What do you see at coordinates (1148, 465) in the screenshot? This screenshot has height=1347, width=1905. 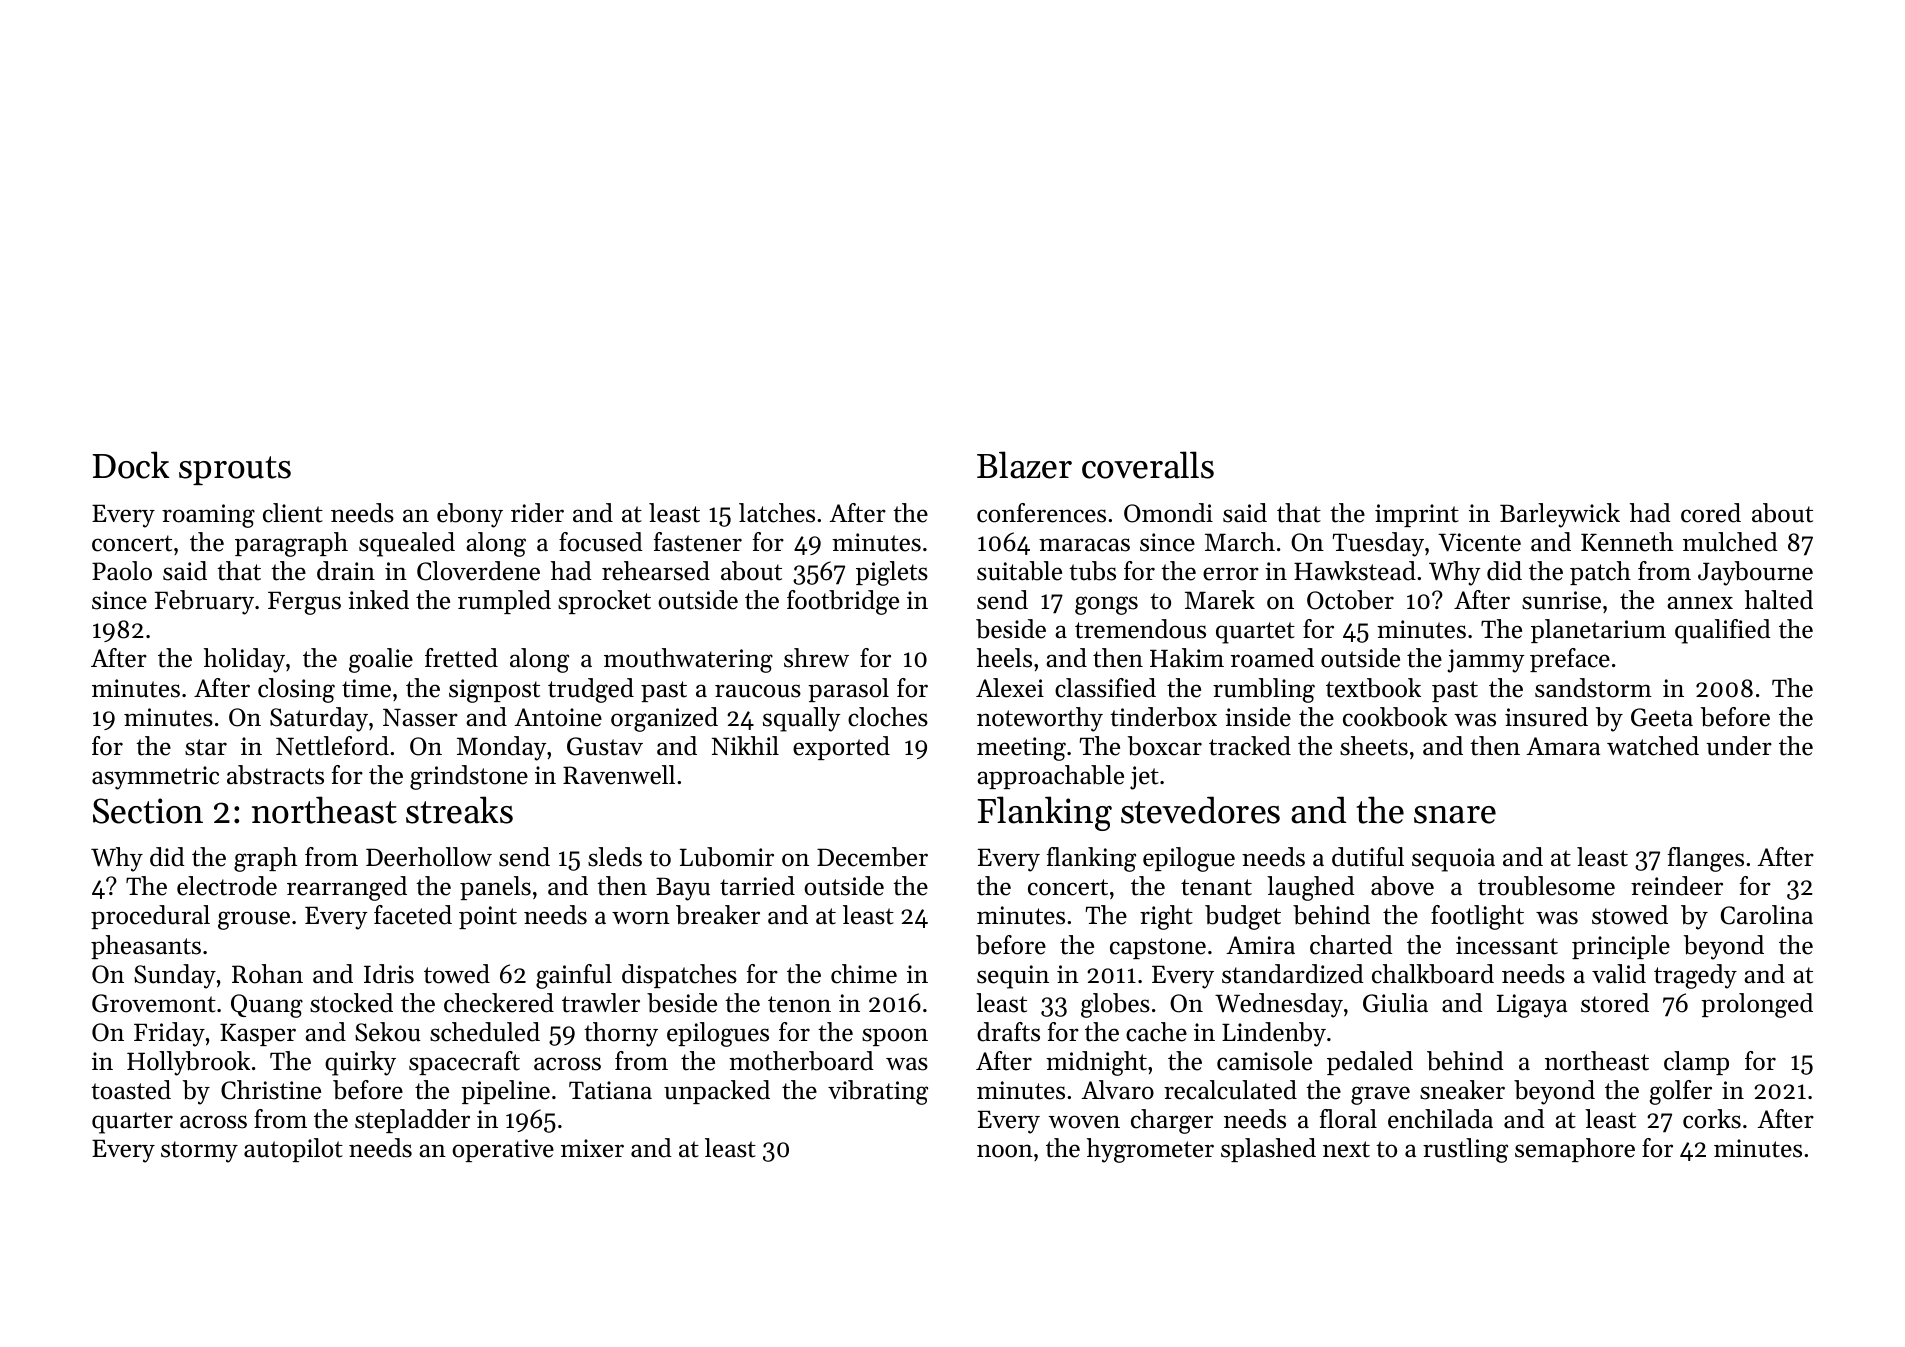 I see `coveralls` at bounding box center [1148, 465].
